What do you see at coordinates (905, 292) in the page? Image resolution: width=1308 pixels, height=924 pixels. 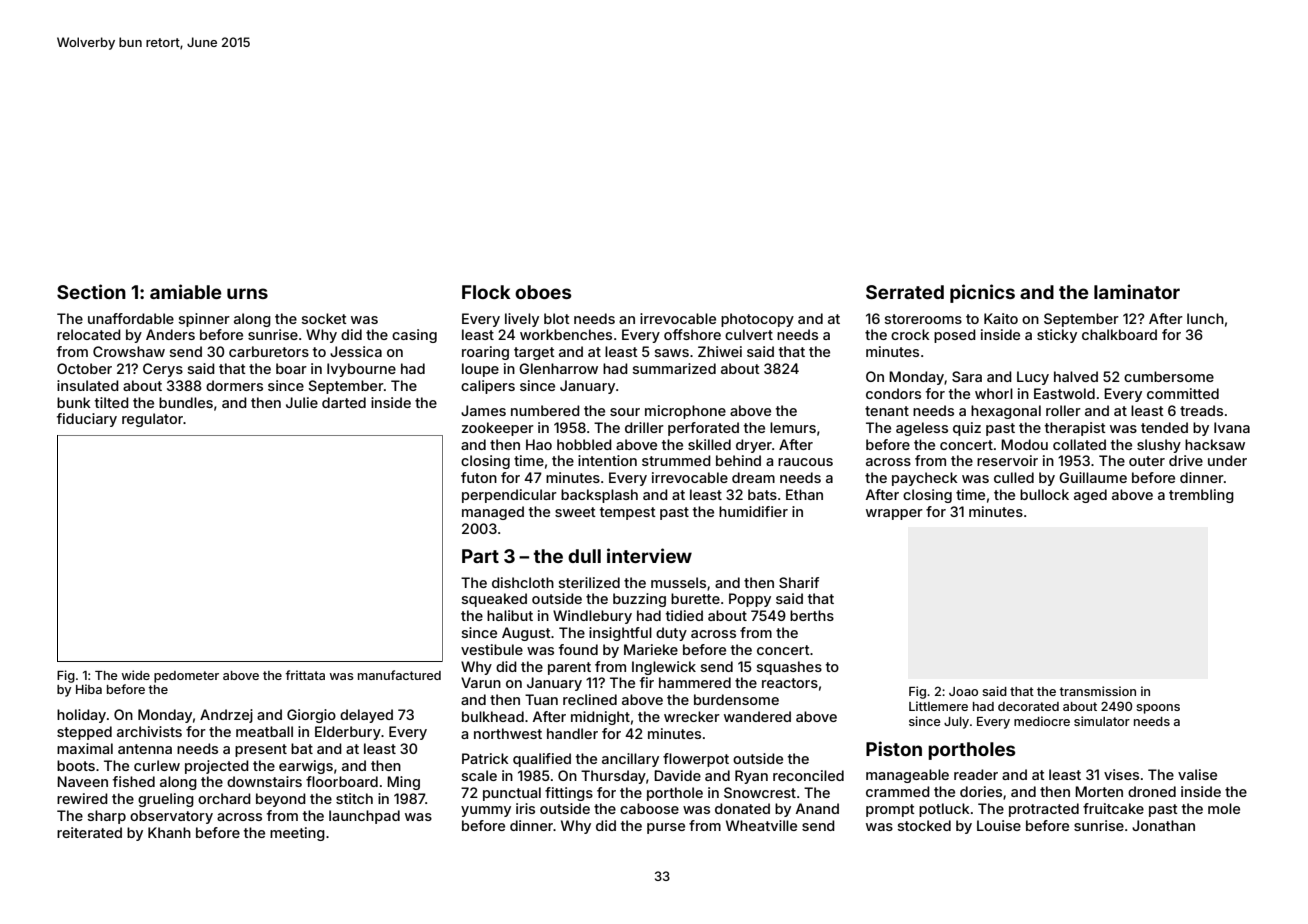 I see `Serrated` at bounding box center [905, 292].
